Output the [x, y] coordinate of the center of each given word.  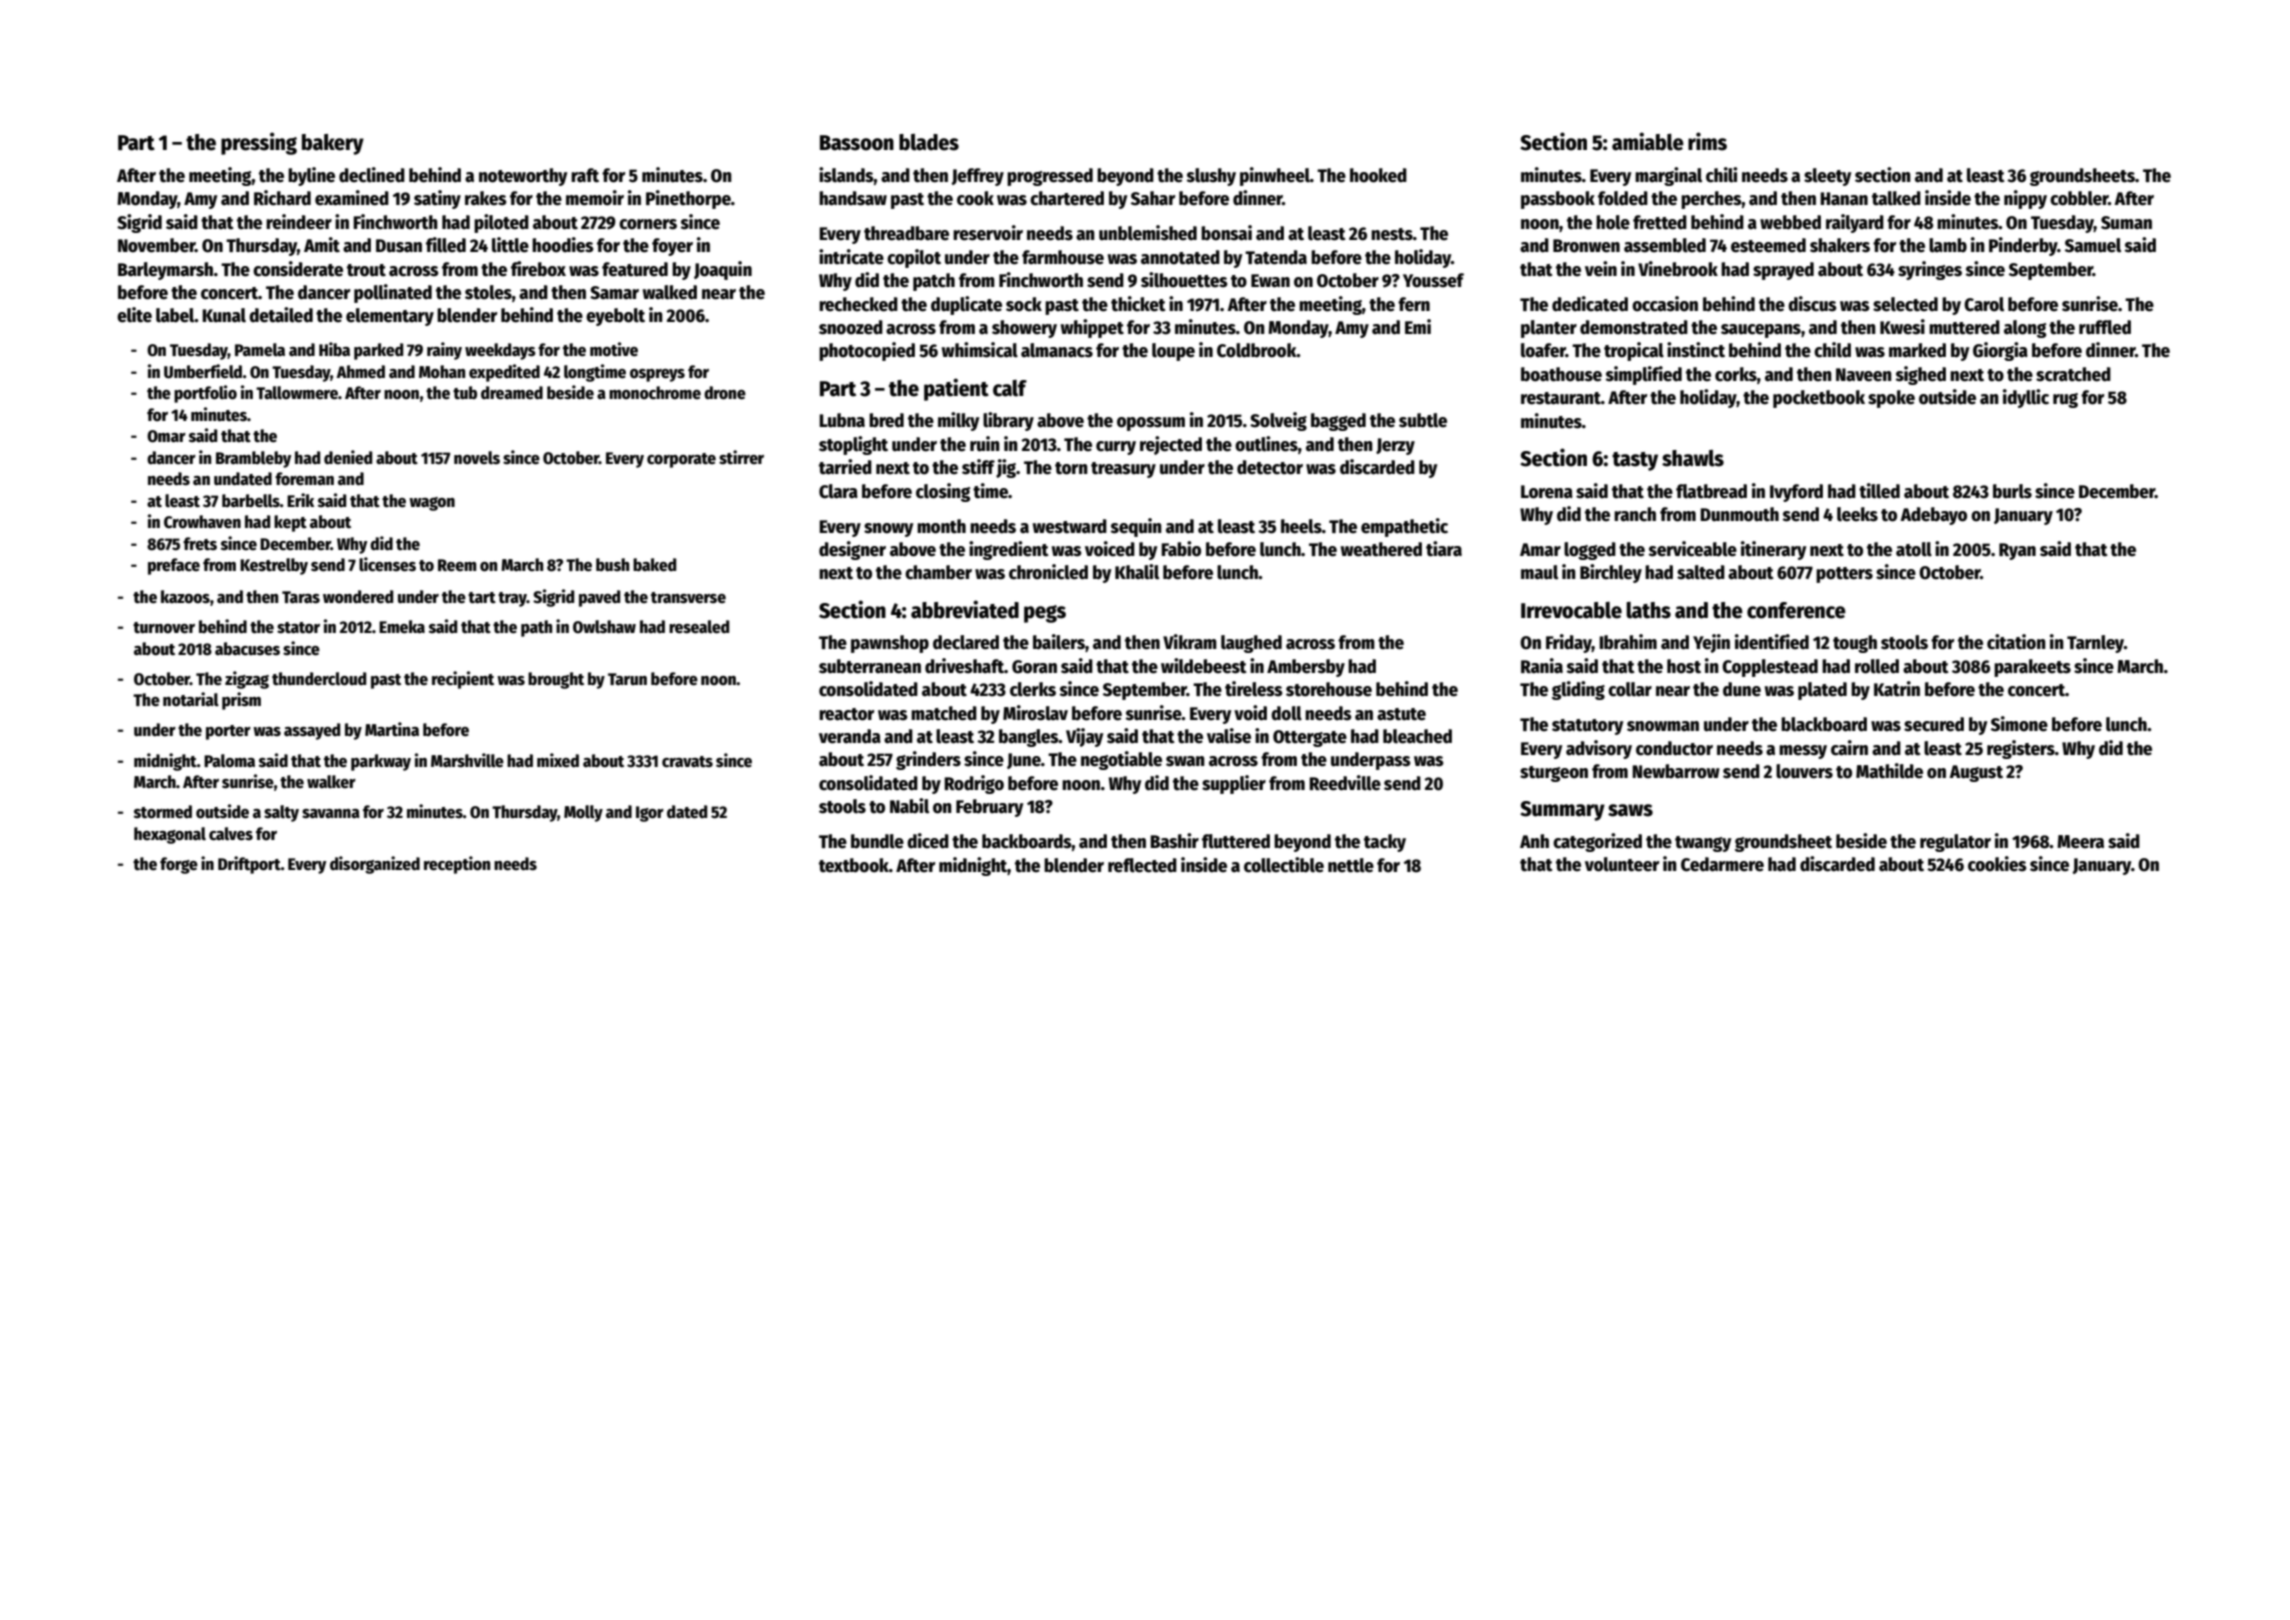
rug [2065, 400]
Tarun [627, 679]
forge [179, 865]
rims [1707, 141]
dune [1742, 689]
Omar [166, 436]
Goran [1034, 667]
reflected [1142, 865]
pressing [259, 143]
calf [1010, 388]
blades [929, 142]
